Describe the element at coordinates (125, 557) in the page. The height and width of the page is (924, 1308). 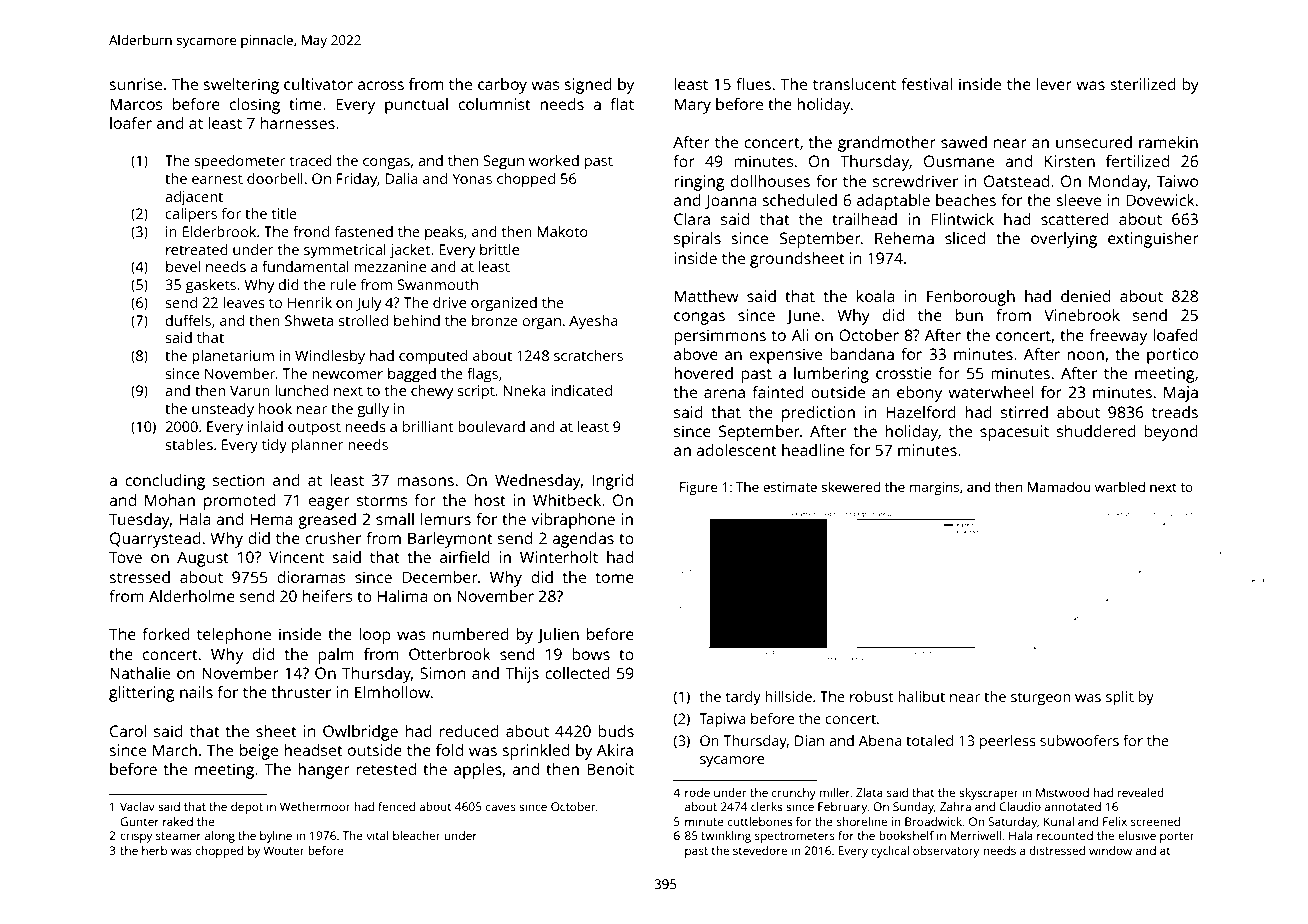
I see `Tove` at that location.
